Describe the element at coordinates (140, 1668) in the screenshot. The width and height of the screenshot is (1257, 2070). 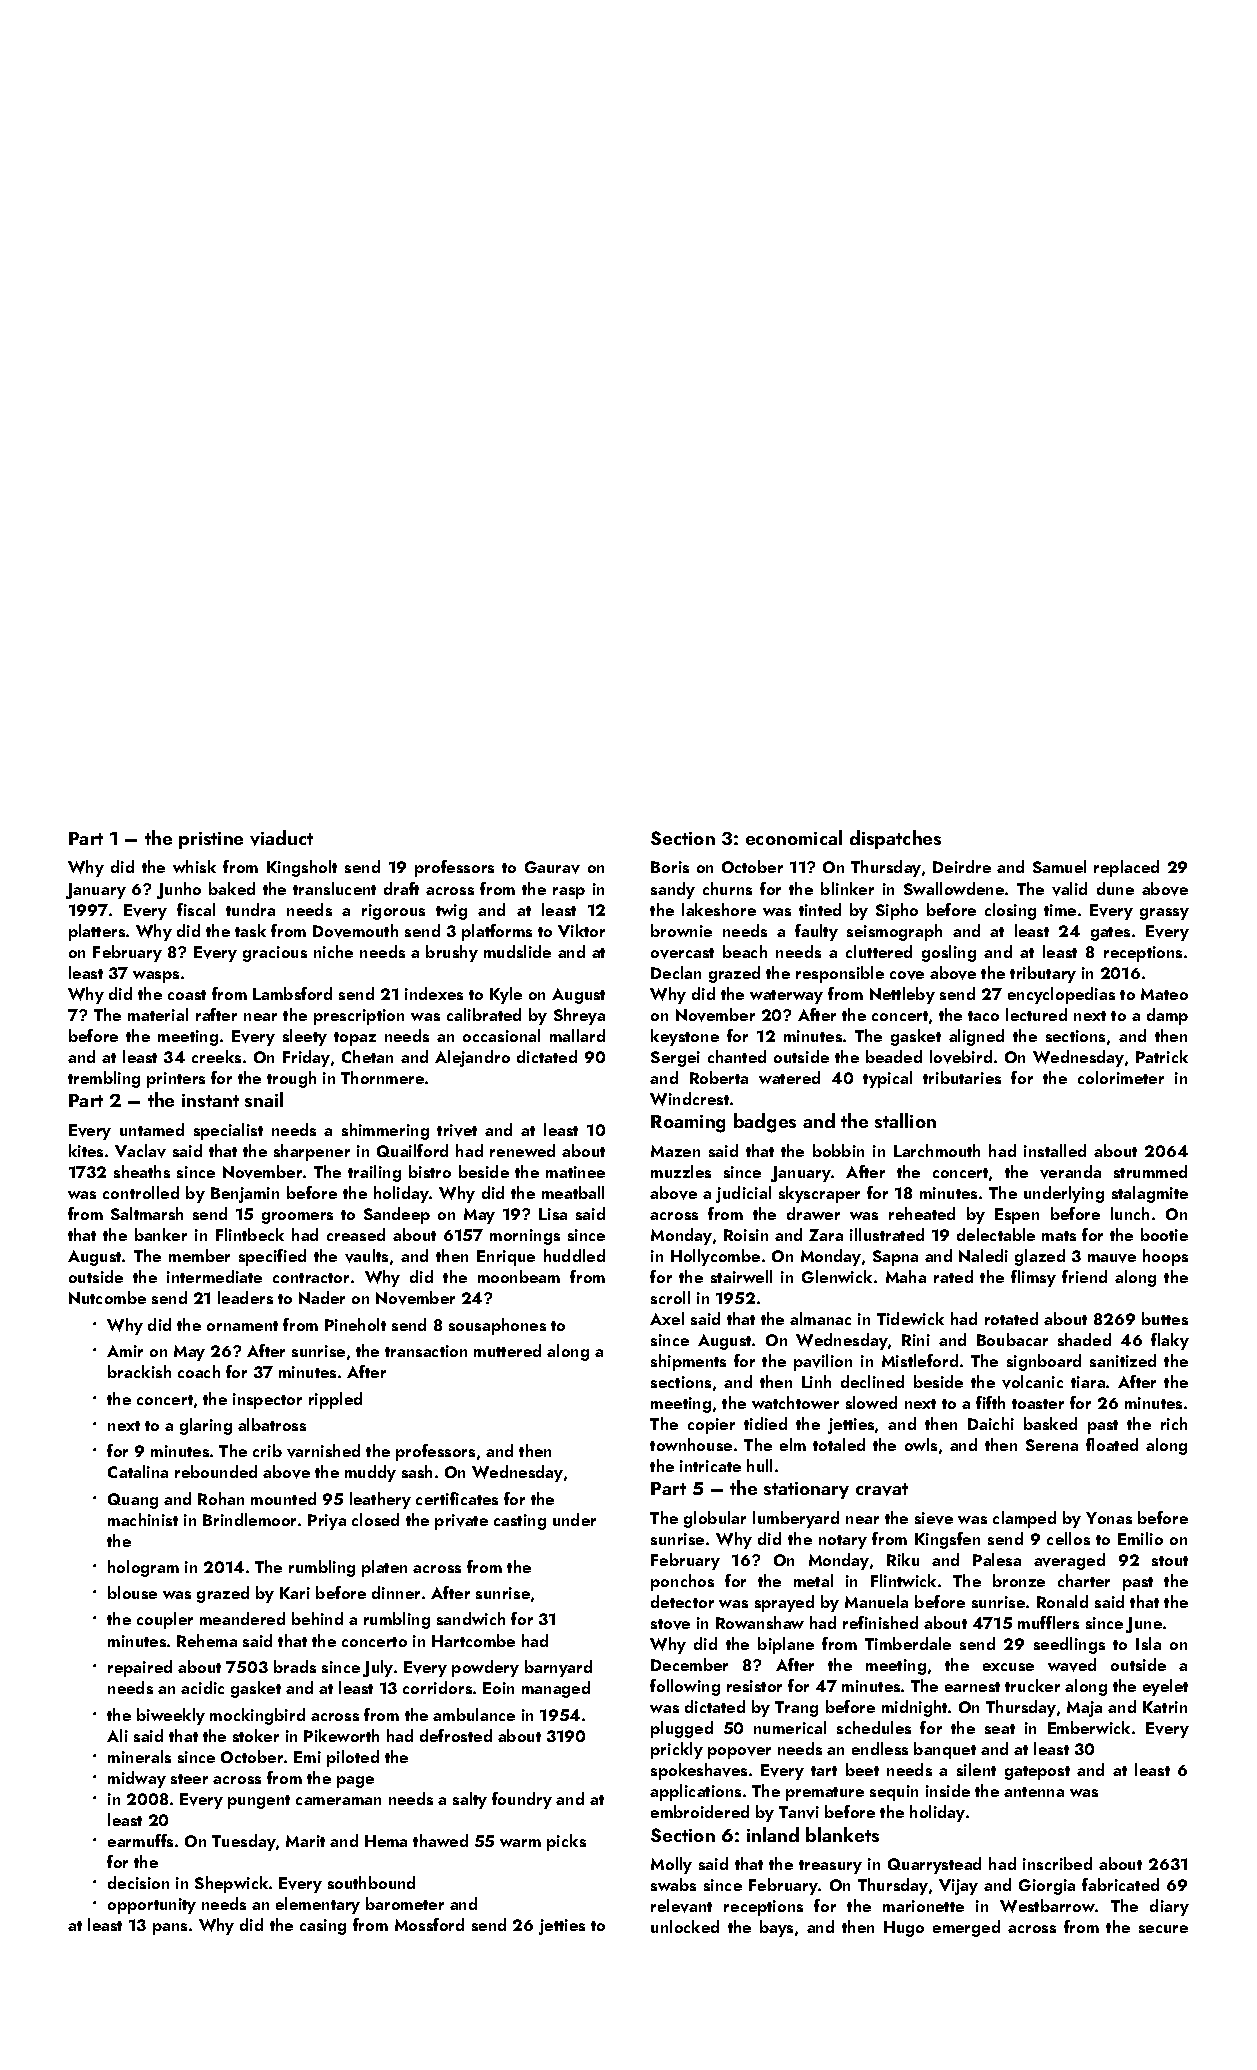
I see `repaired` at that location.
